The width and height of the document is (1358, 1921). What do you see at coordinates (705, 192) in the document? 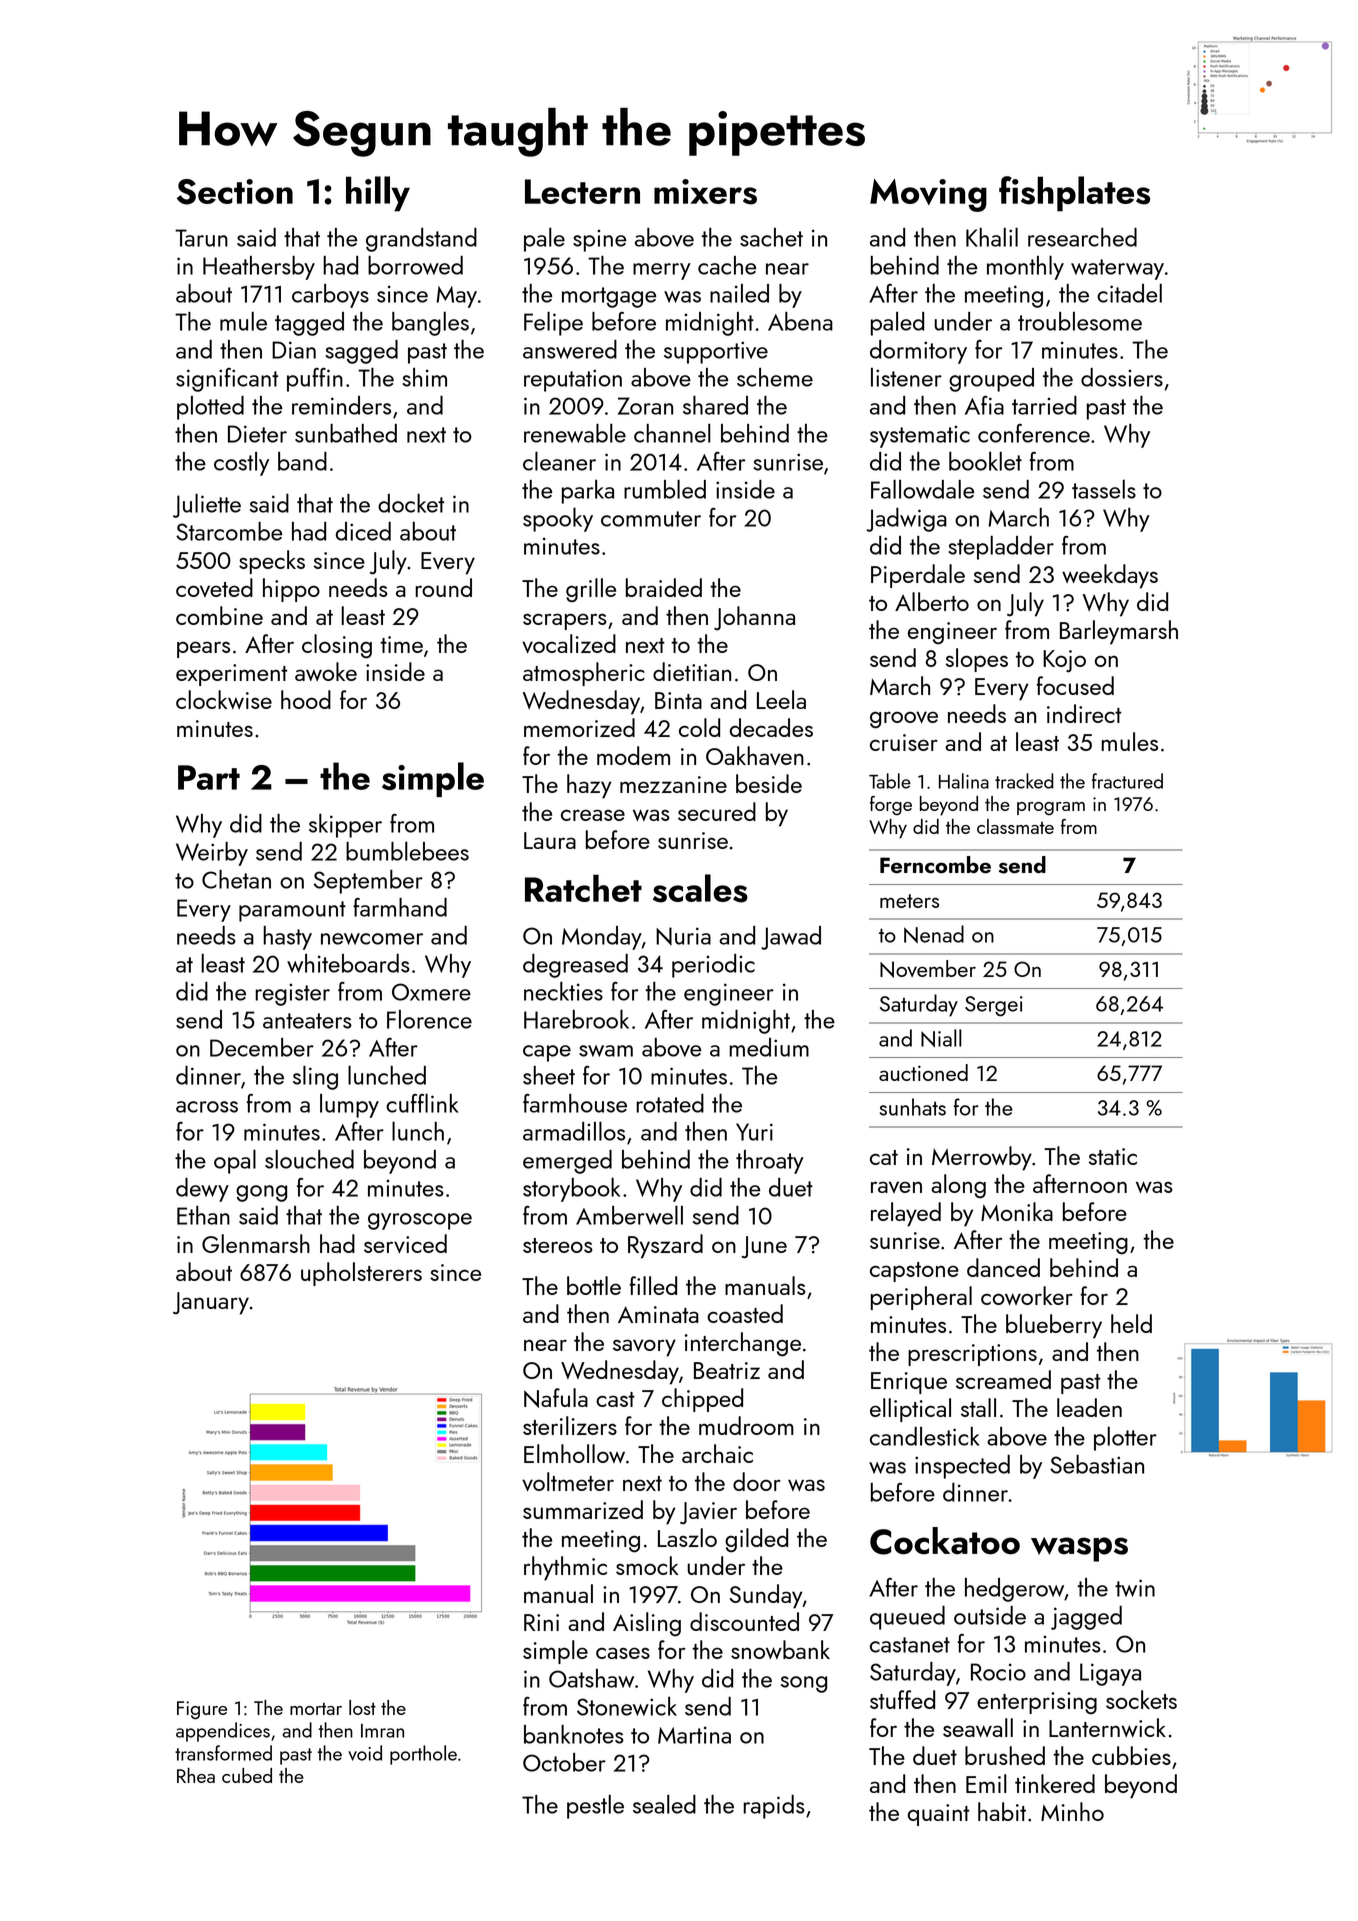
I see `mixers` at bounding box center [705, 192].
